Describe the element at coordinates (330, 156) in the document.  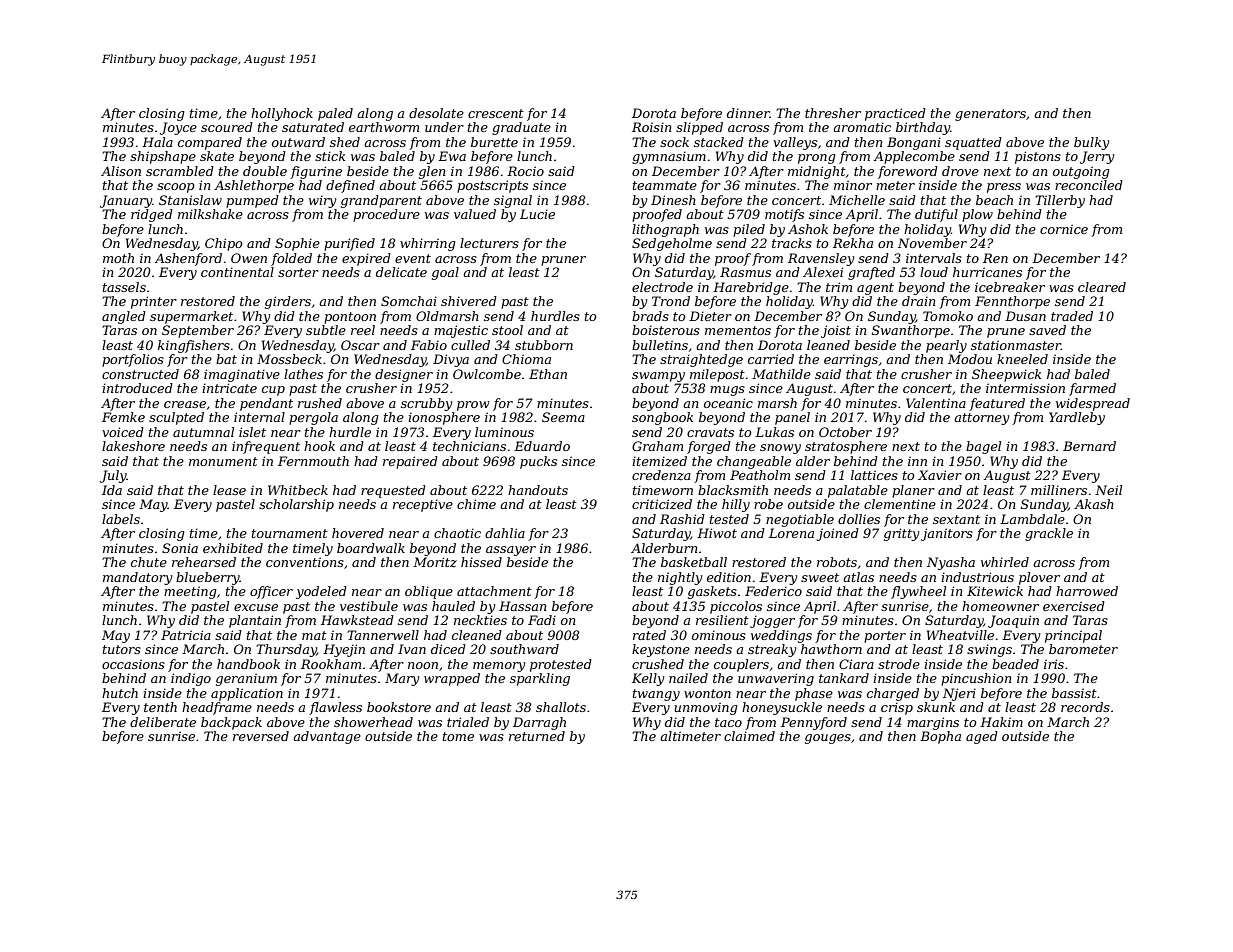
I see `stick` at that location.
